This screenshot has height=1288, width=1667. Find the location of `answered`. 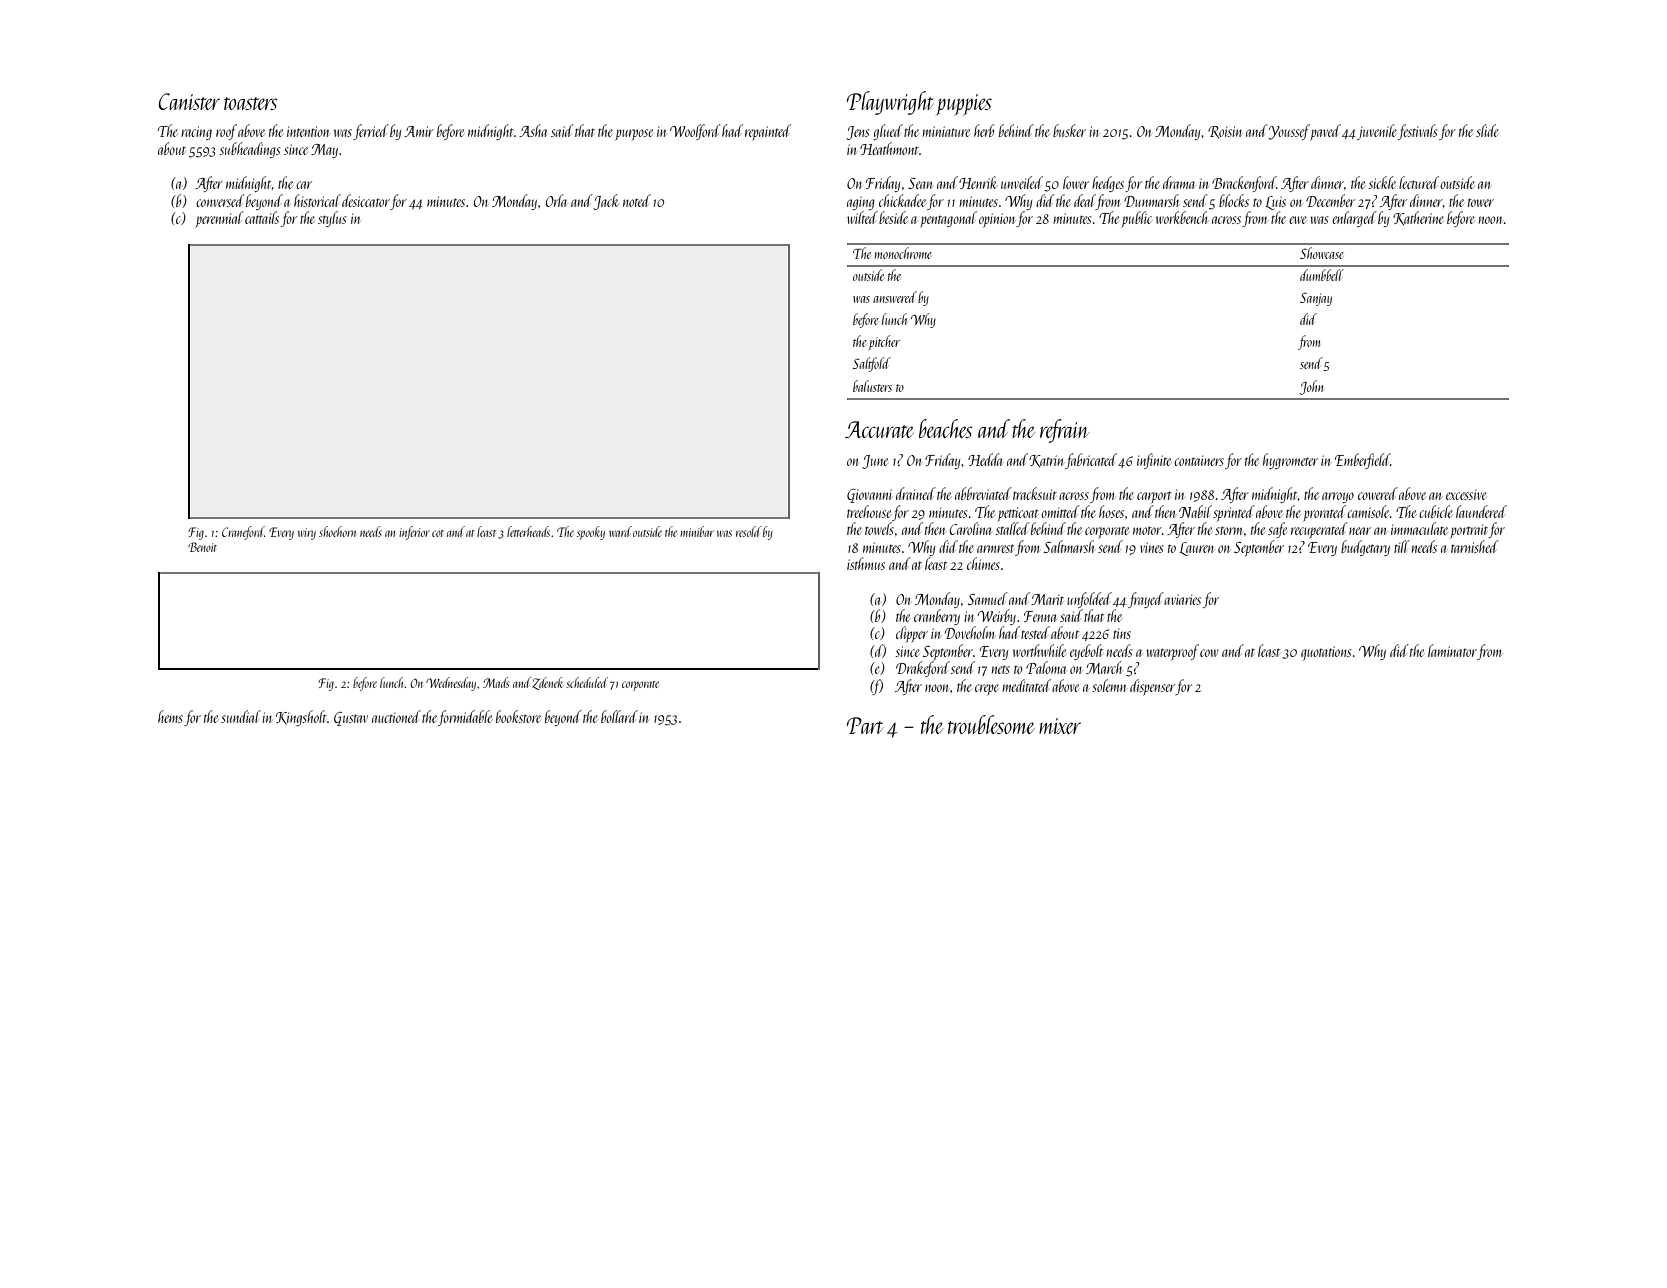

answered is located at coordinates (895, 297).
